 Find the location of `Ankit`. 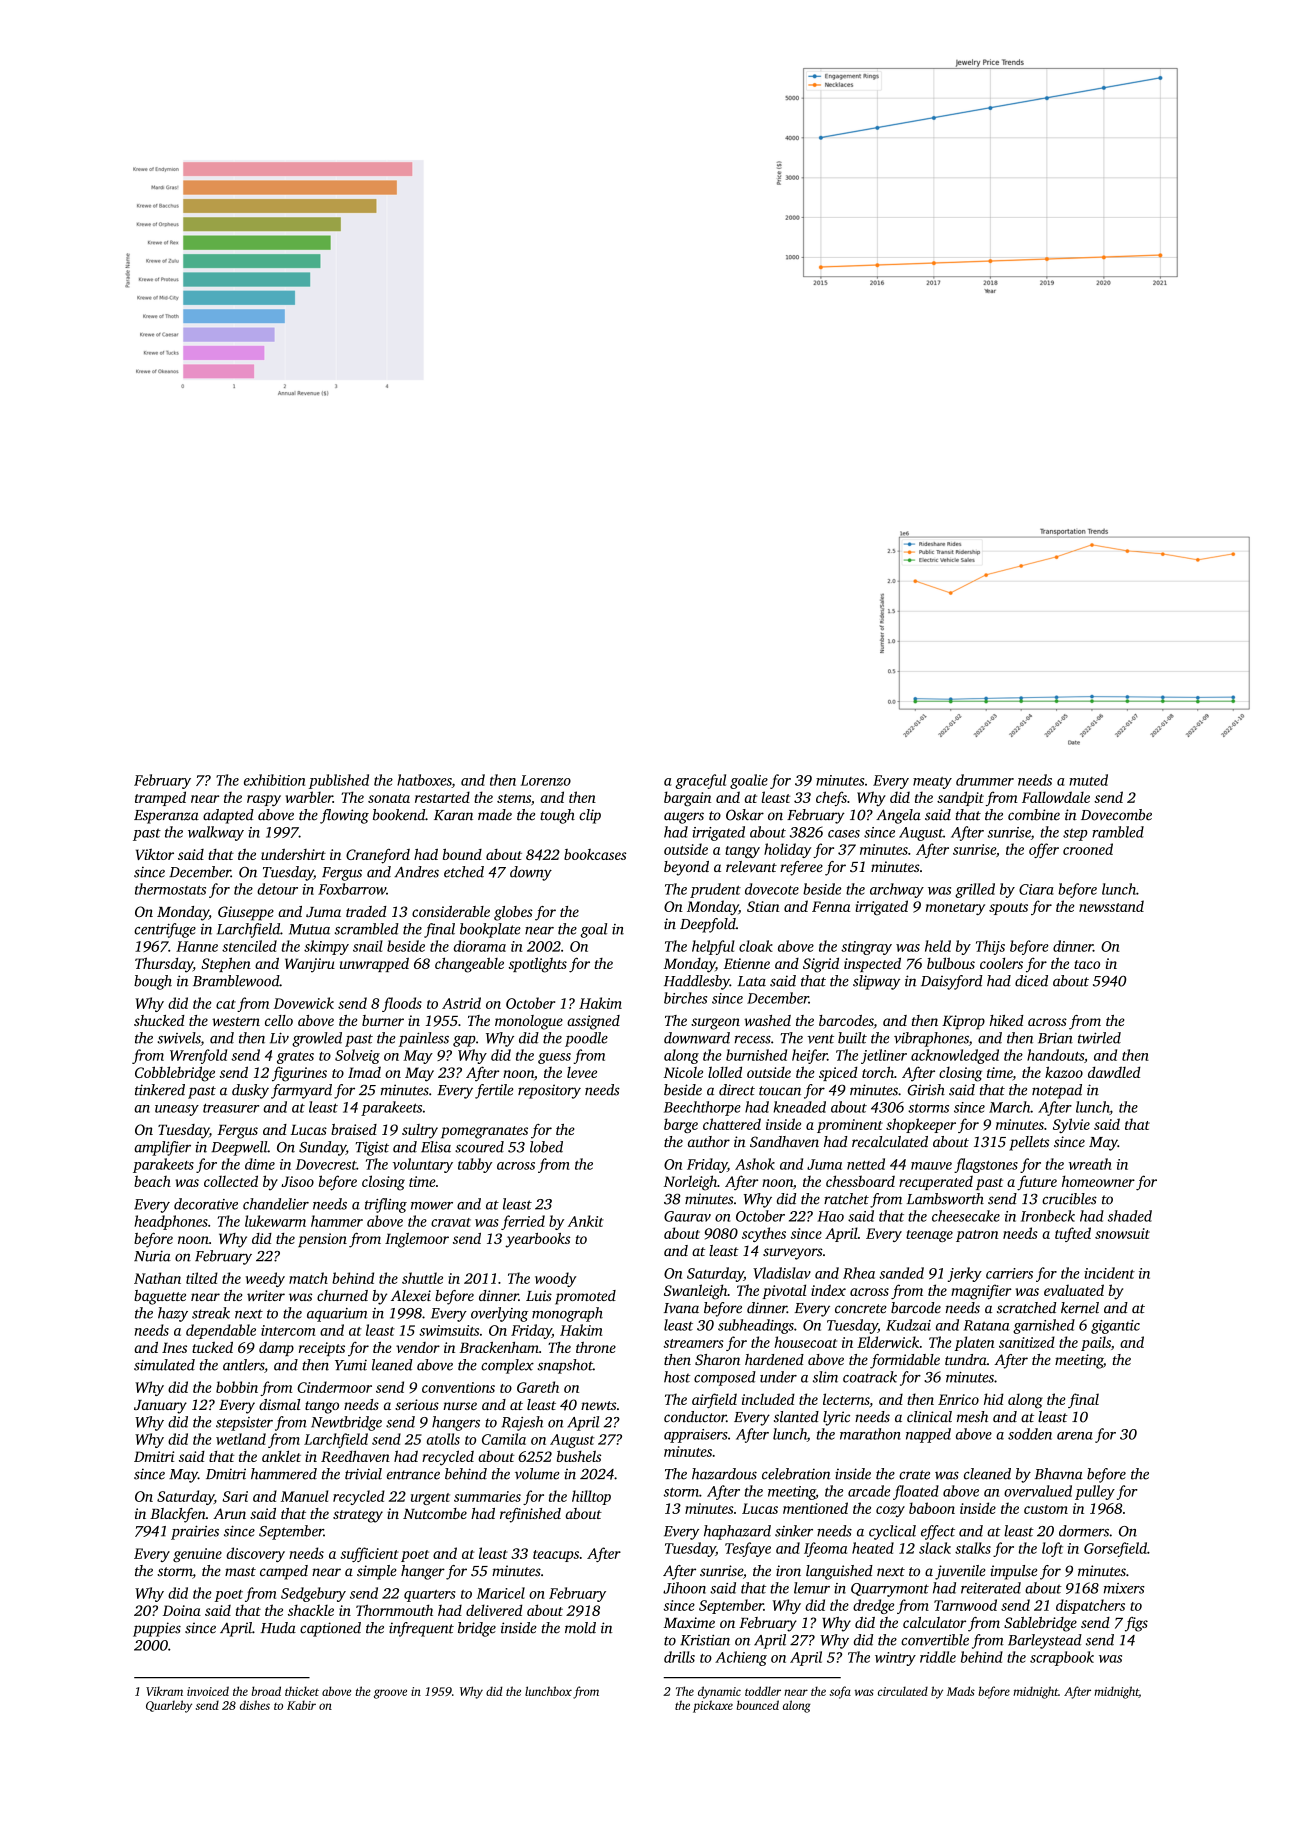

Ankit is located at coordinates (586, 1221).
